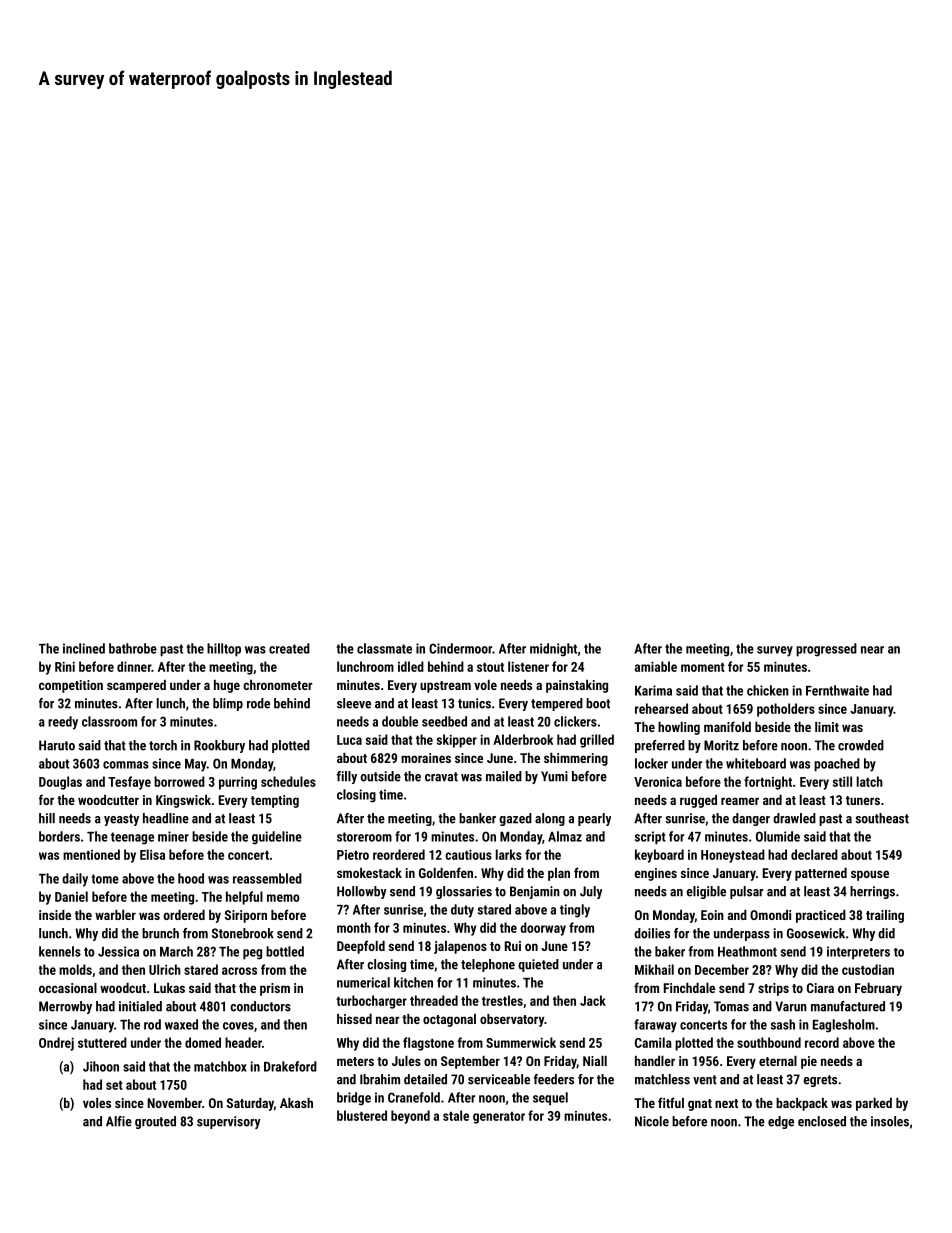 This screenshot has height=1233, width=952. Describe the element at coordinates (733, 856) in the screenshot. I see `Honeystead` at that location.
